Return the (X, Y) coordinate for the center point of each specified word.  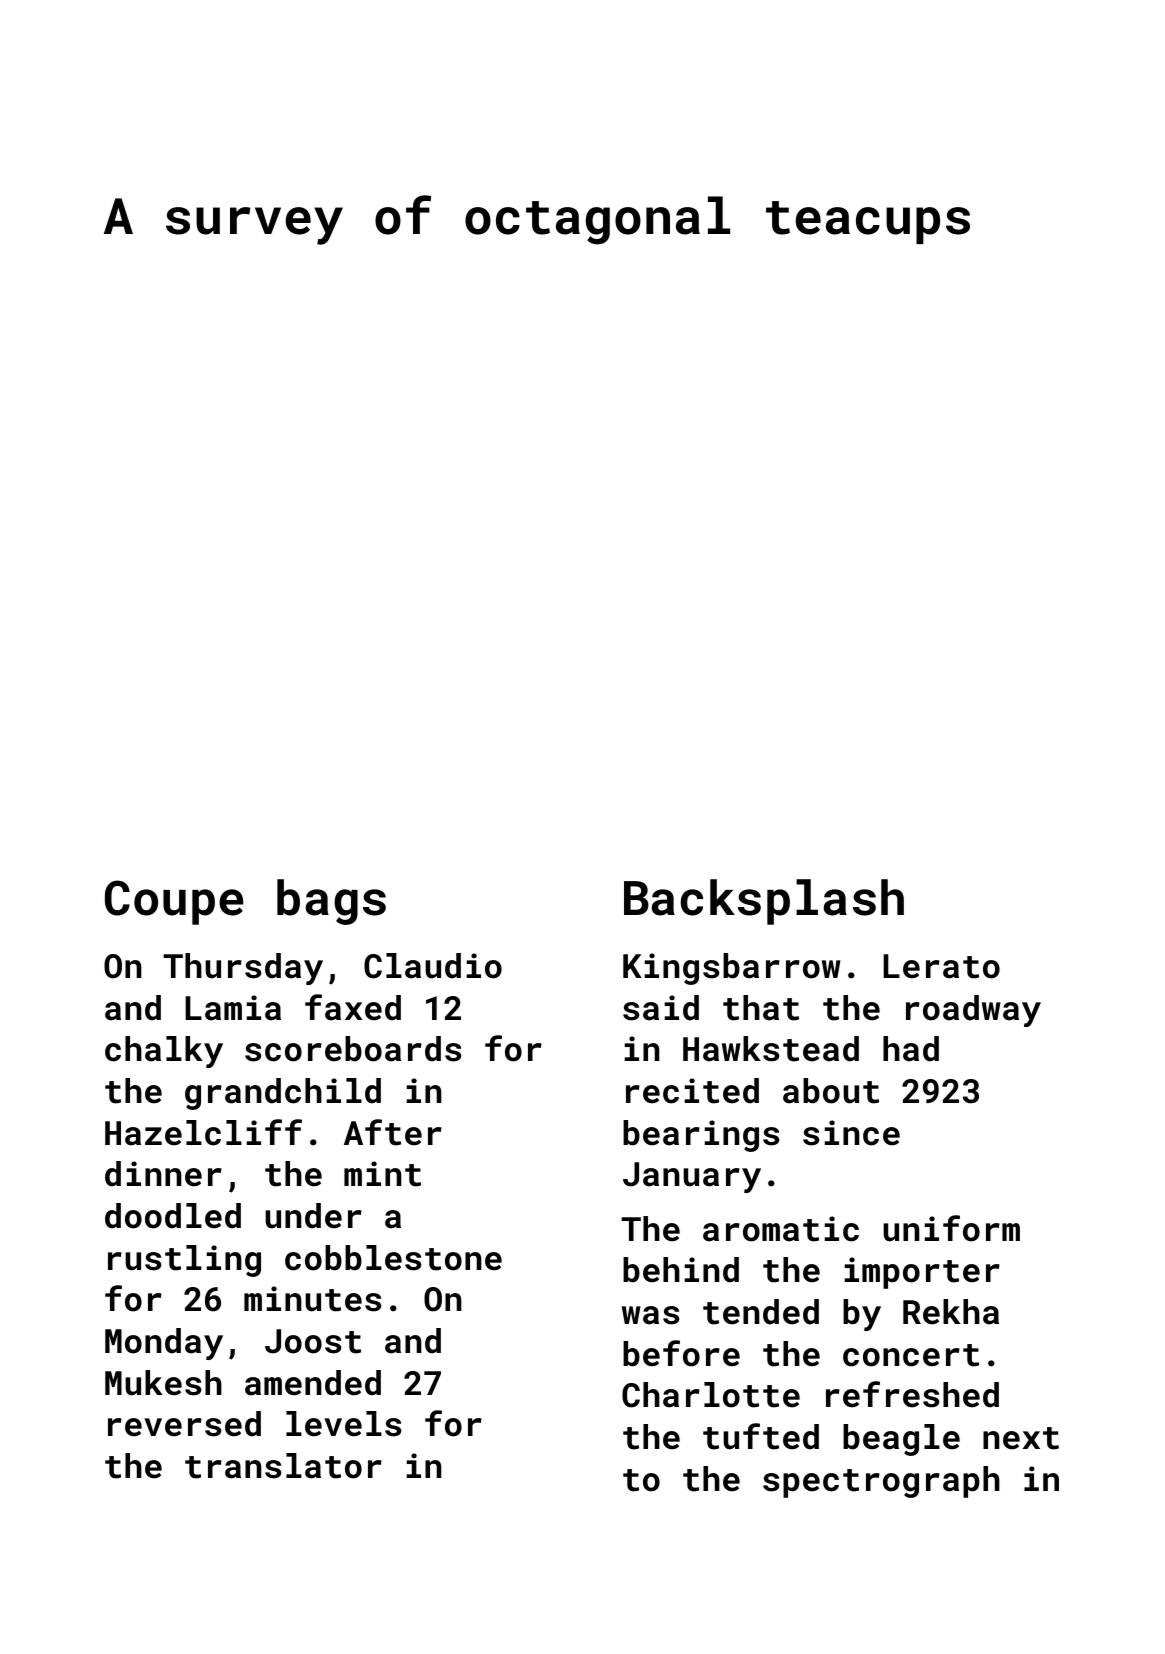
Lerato (941, 966)
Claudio (433, 966)
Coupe (174, 902)
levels (343, 1424)
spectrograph (881, 1482)
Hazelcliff (203, 1132)
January (692, 1177)
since (851, 1133)
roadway (973, 1011)
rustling (184, 1261)
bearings (701, 1136)
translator (283, 1466)
